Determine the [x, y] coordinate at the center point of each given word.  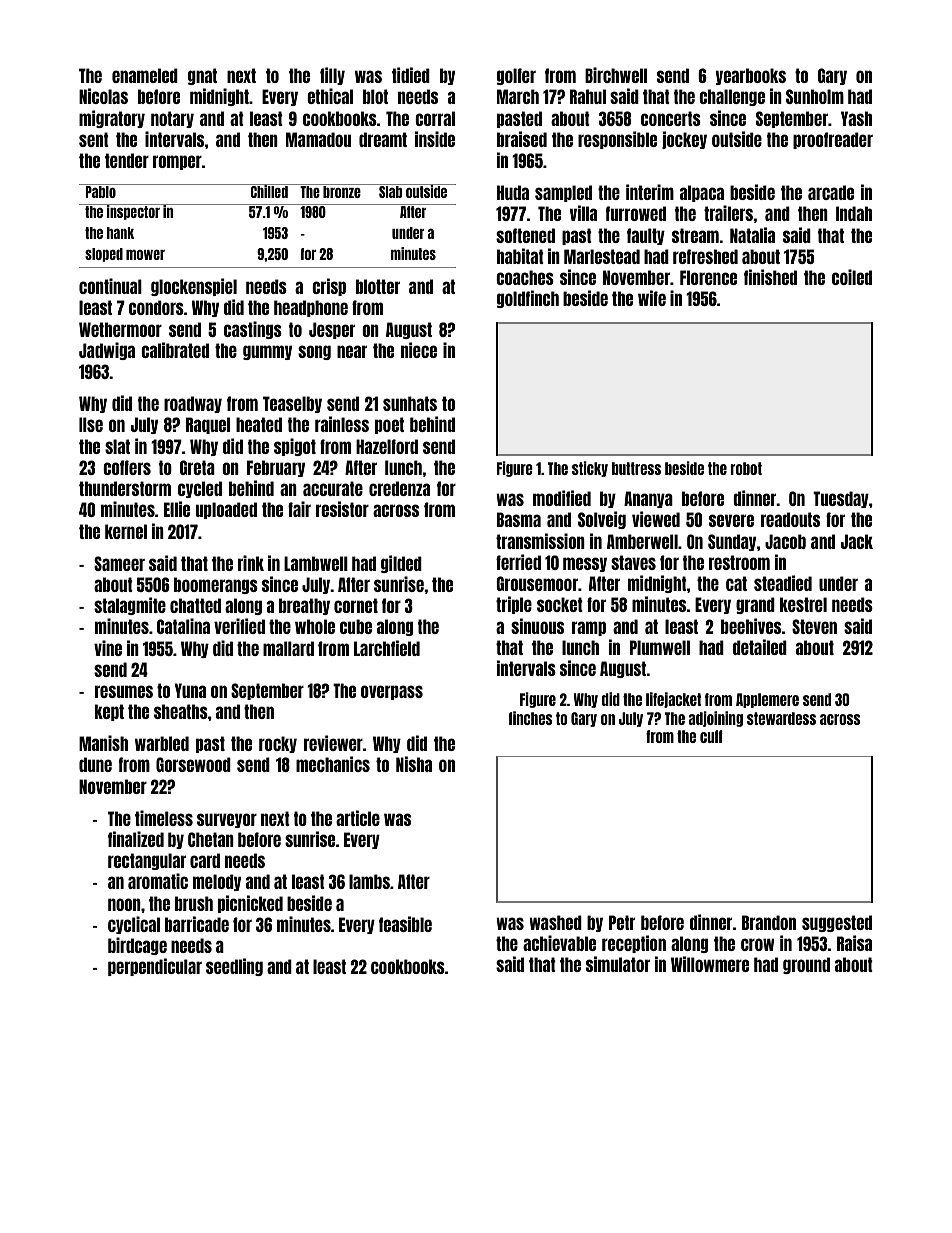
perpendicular [155, 967]
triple [514, 605]
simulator [618, 964]
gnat [202, 76]
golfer [516, 76]
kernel [126, 531]
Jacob [785, 541]
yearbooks [751, 76]
